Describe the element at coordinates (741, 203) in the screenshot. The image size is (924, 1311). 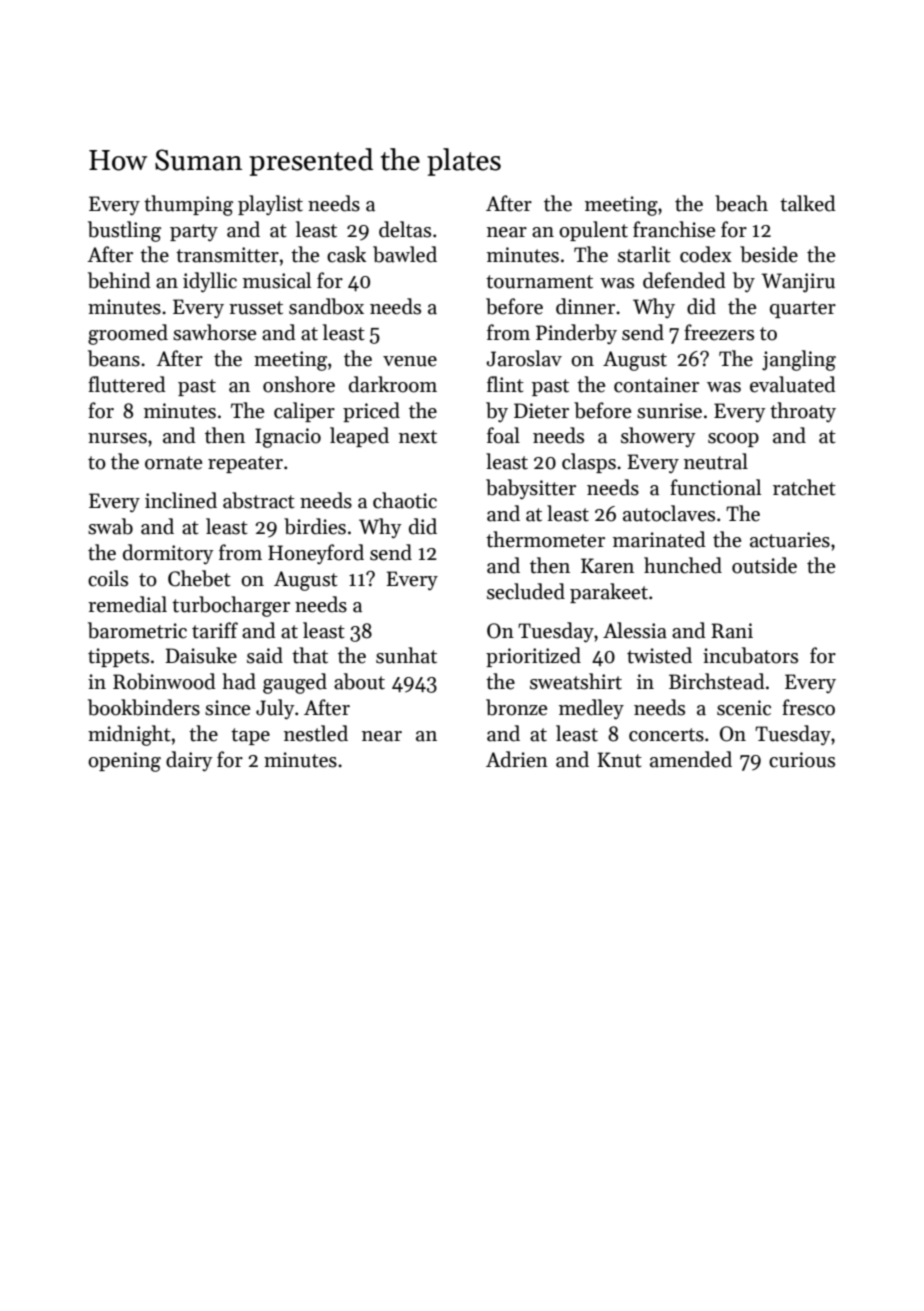
I see `beach` at that location.
